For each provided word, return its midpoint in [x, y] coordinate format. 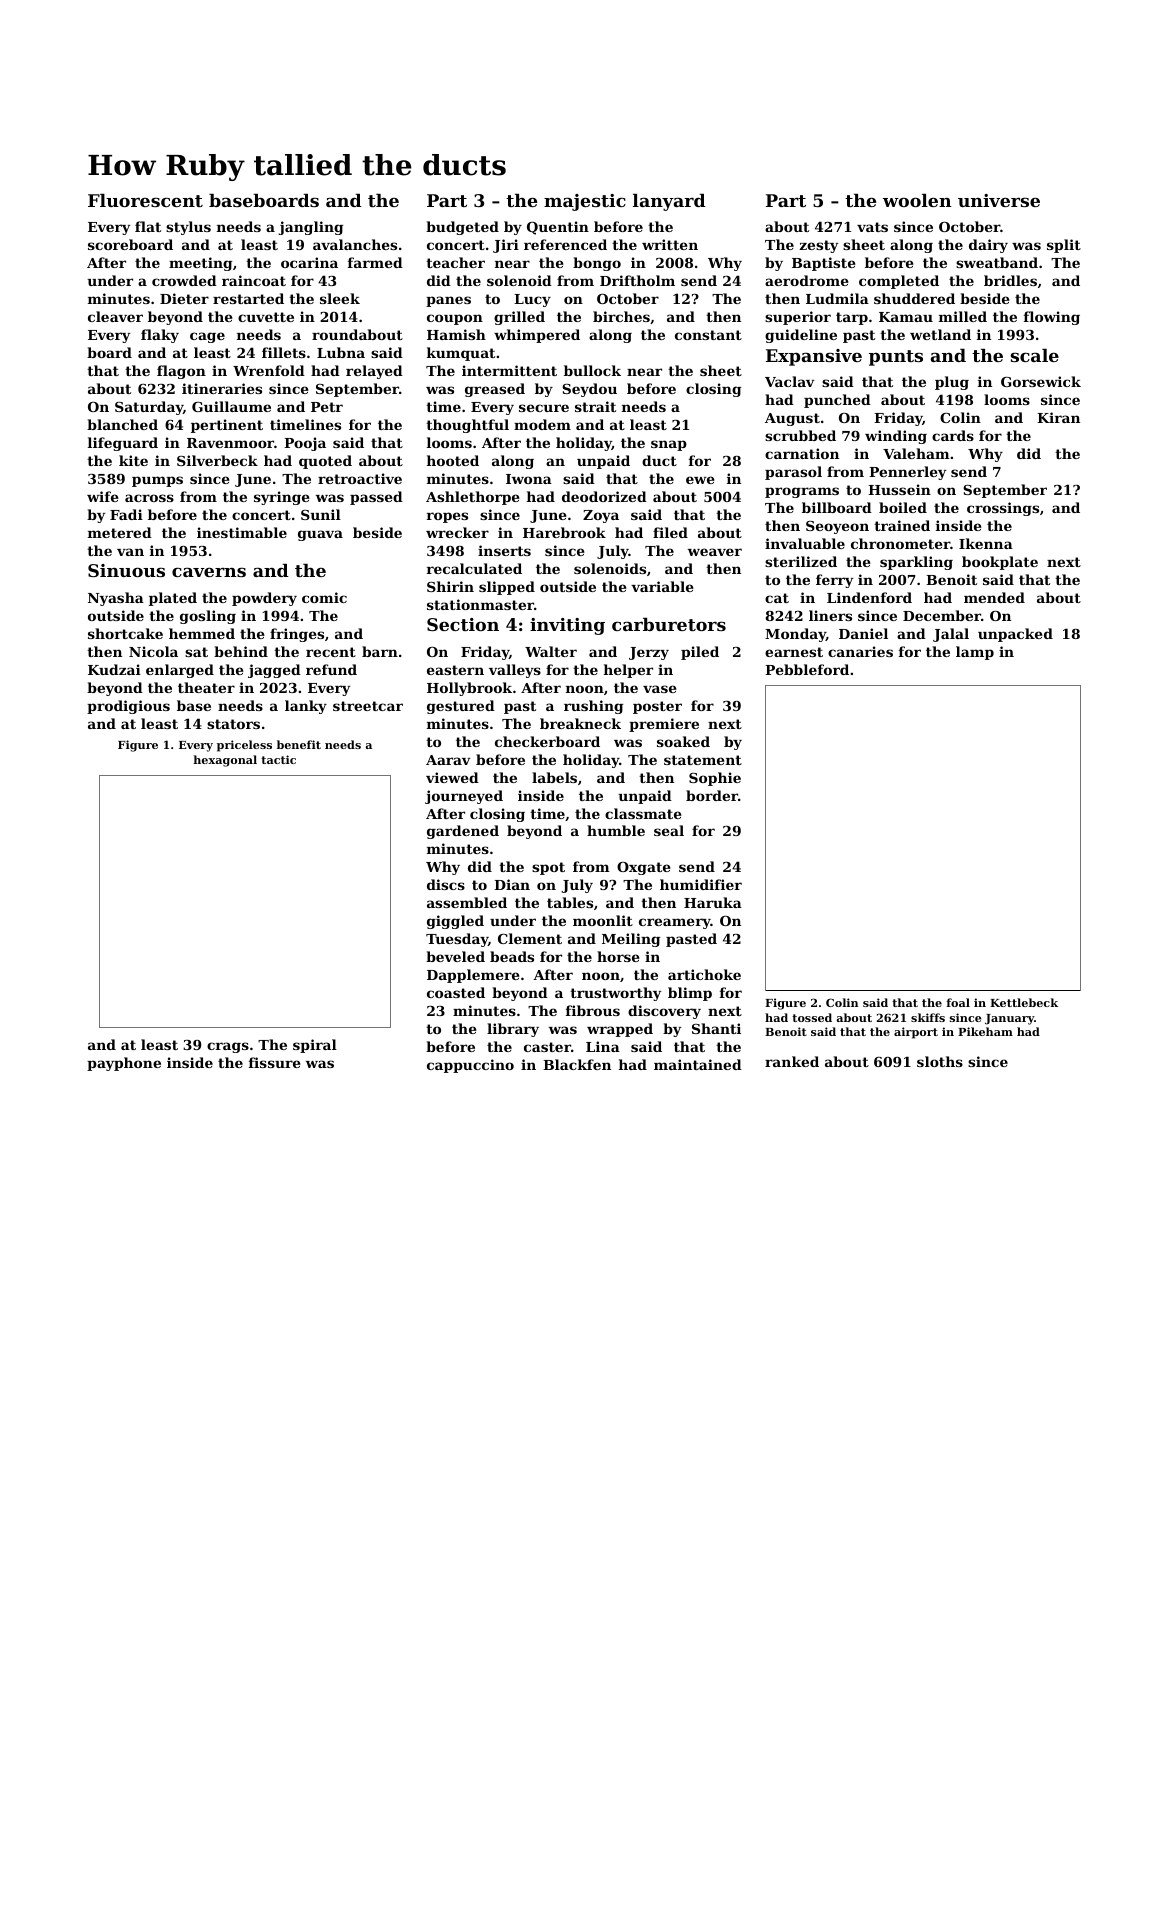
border [712, 795]
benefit [299, 744]
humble [616, 830]
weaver [715, 552]
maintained [698, 1064]
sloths [940, 1061]
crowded [184, 280]
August [792, 419]
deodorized [604, 496]
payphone [124, 1064]
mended [994, 597]
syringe [282, 498]
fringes [297, 635]
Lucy [532, 300]
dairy [988, 246]
